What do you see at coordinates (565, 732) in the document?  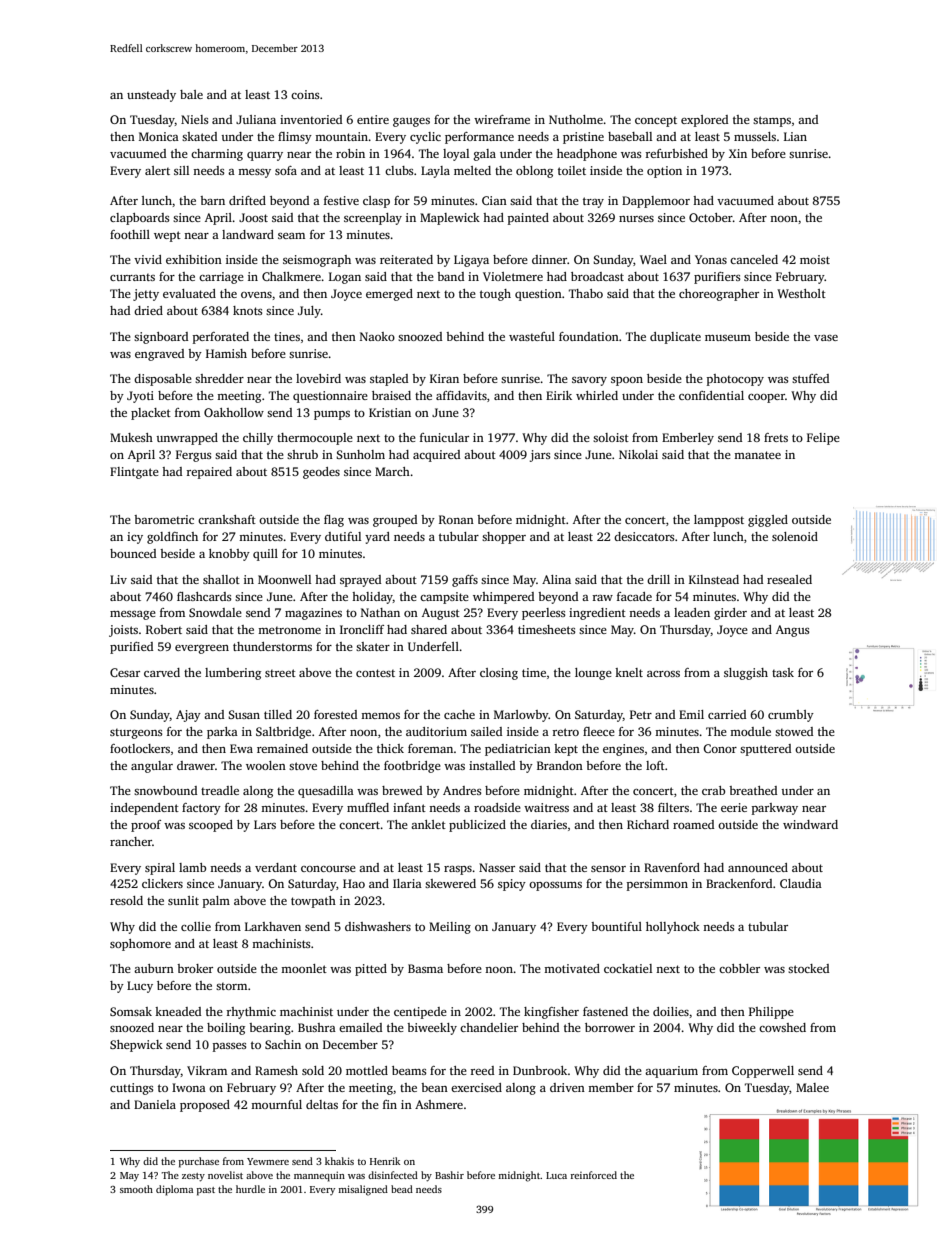 I see `retro` at bounding box center [565, 732].
